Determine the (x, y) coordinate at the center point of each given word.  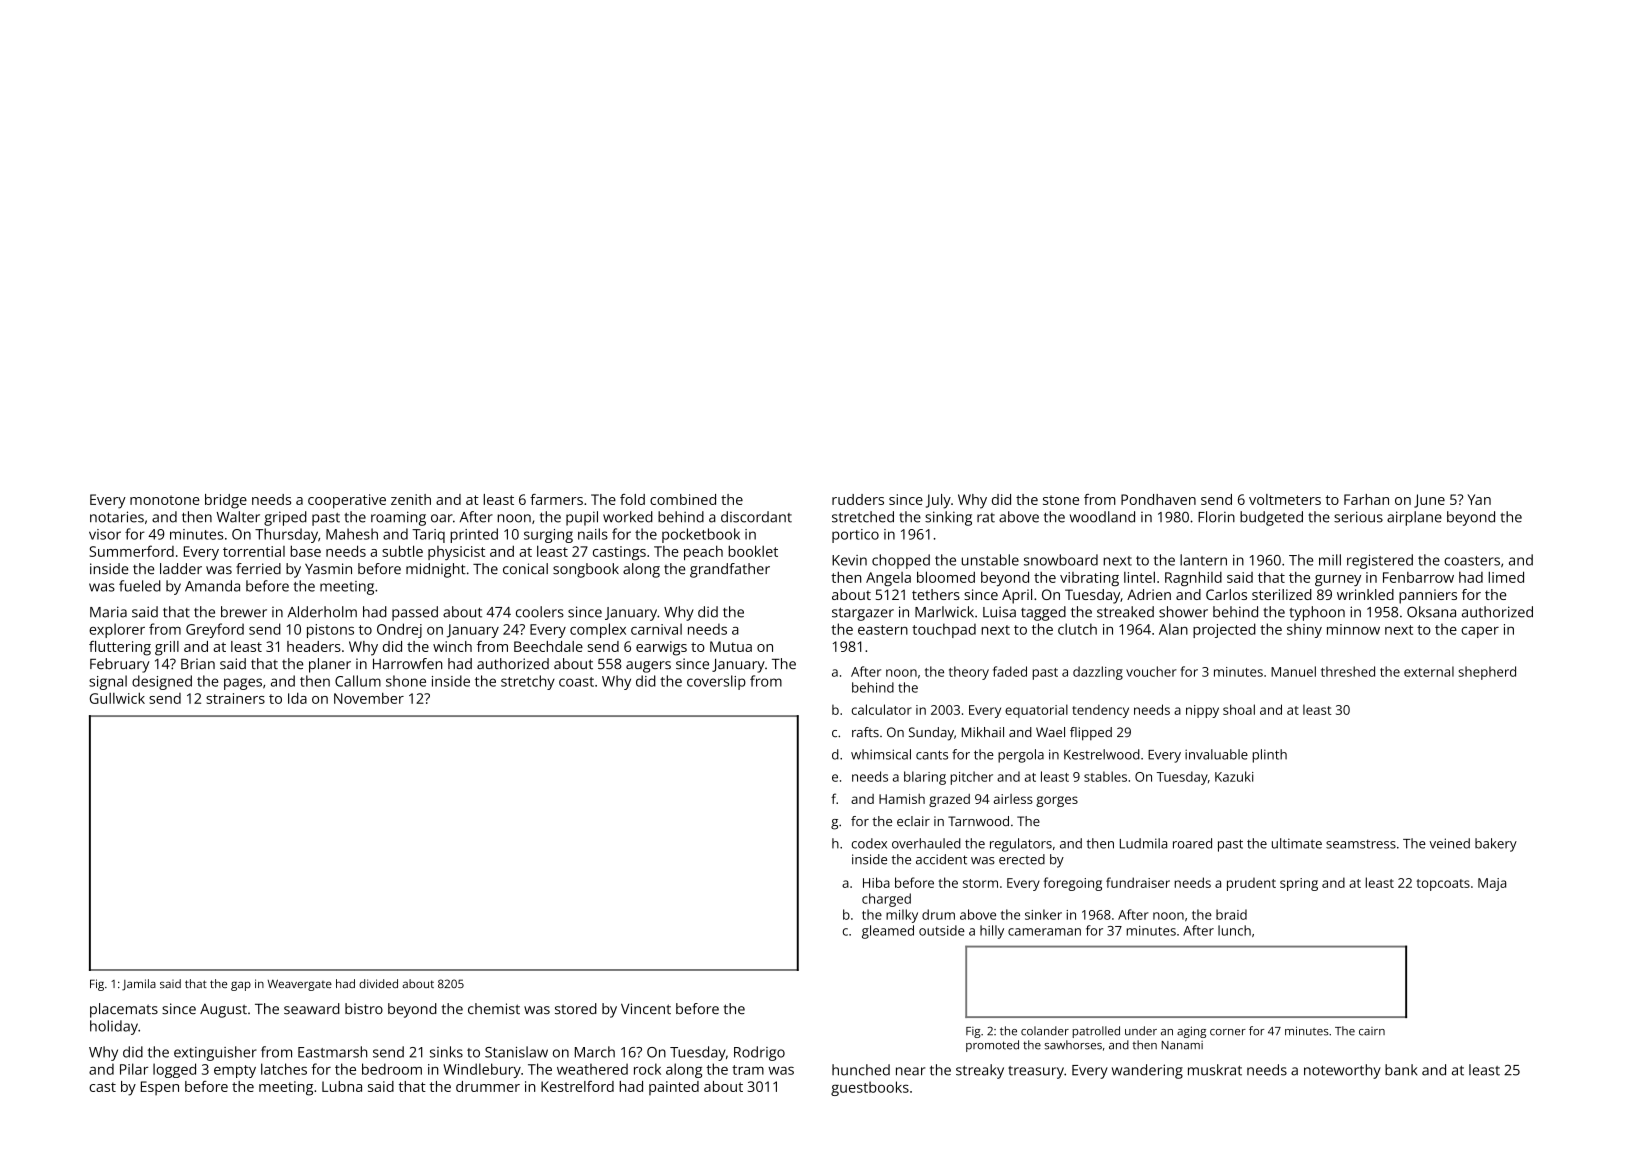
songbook (586, 570)
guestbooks (870, 1088)
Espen (160, 1088)
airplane (1414, 518)
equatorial (1036, 711)
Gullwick (117, 698)
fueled (140, 586)
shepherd (1487, 673)
